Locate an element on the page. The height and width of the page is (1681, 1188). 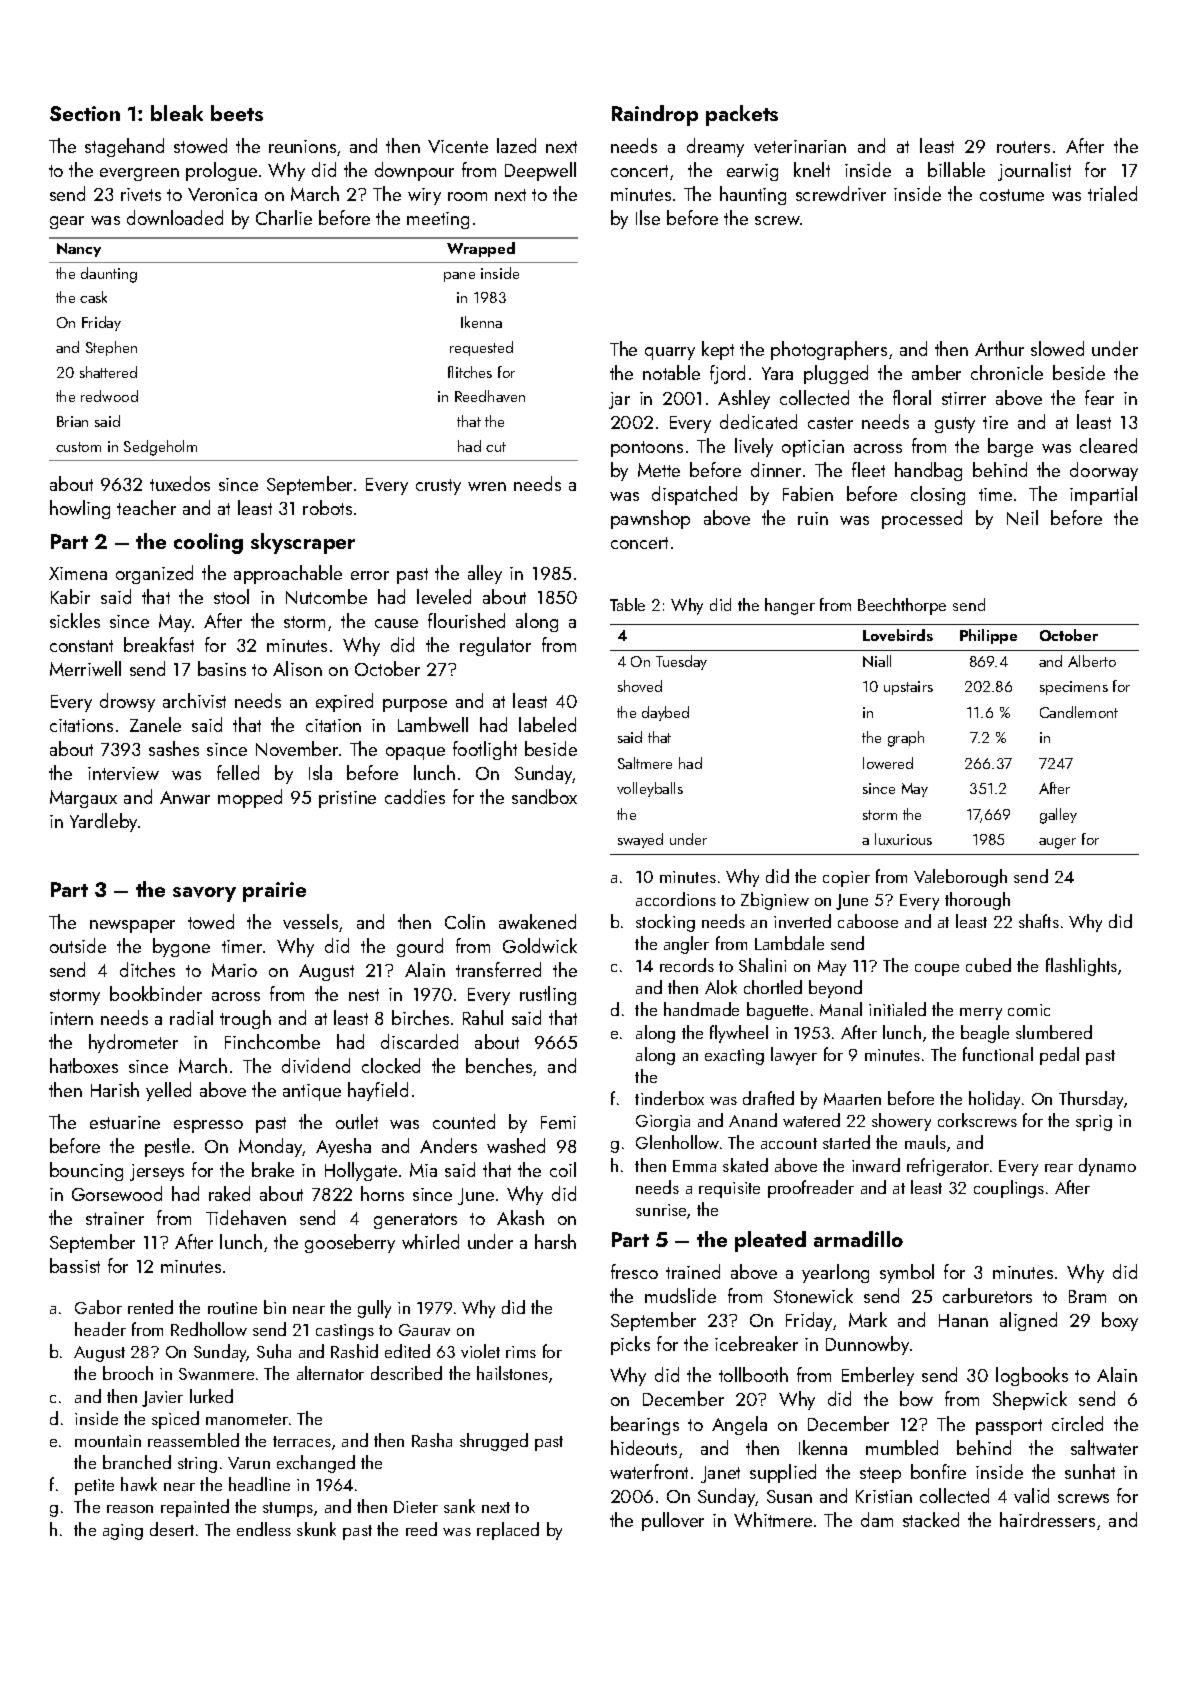
Wrapped is located at coordinates (481, 249).
